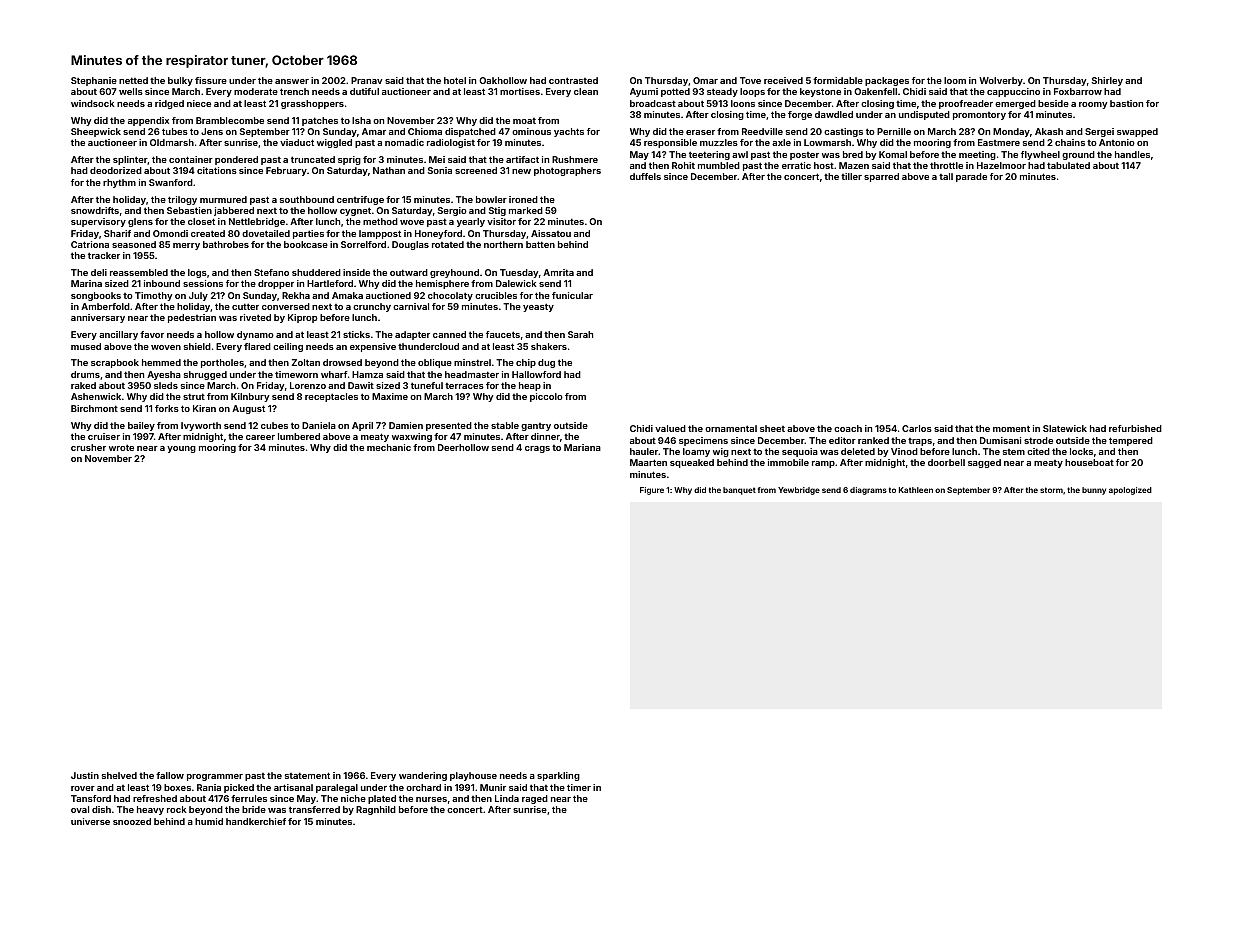 The height and width of the screenshot is (952, 1233). What do you see at coordinates (1051, 490) in the screenshot?
I see `storm` at bounding box center [1051, 490].
